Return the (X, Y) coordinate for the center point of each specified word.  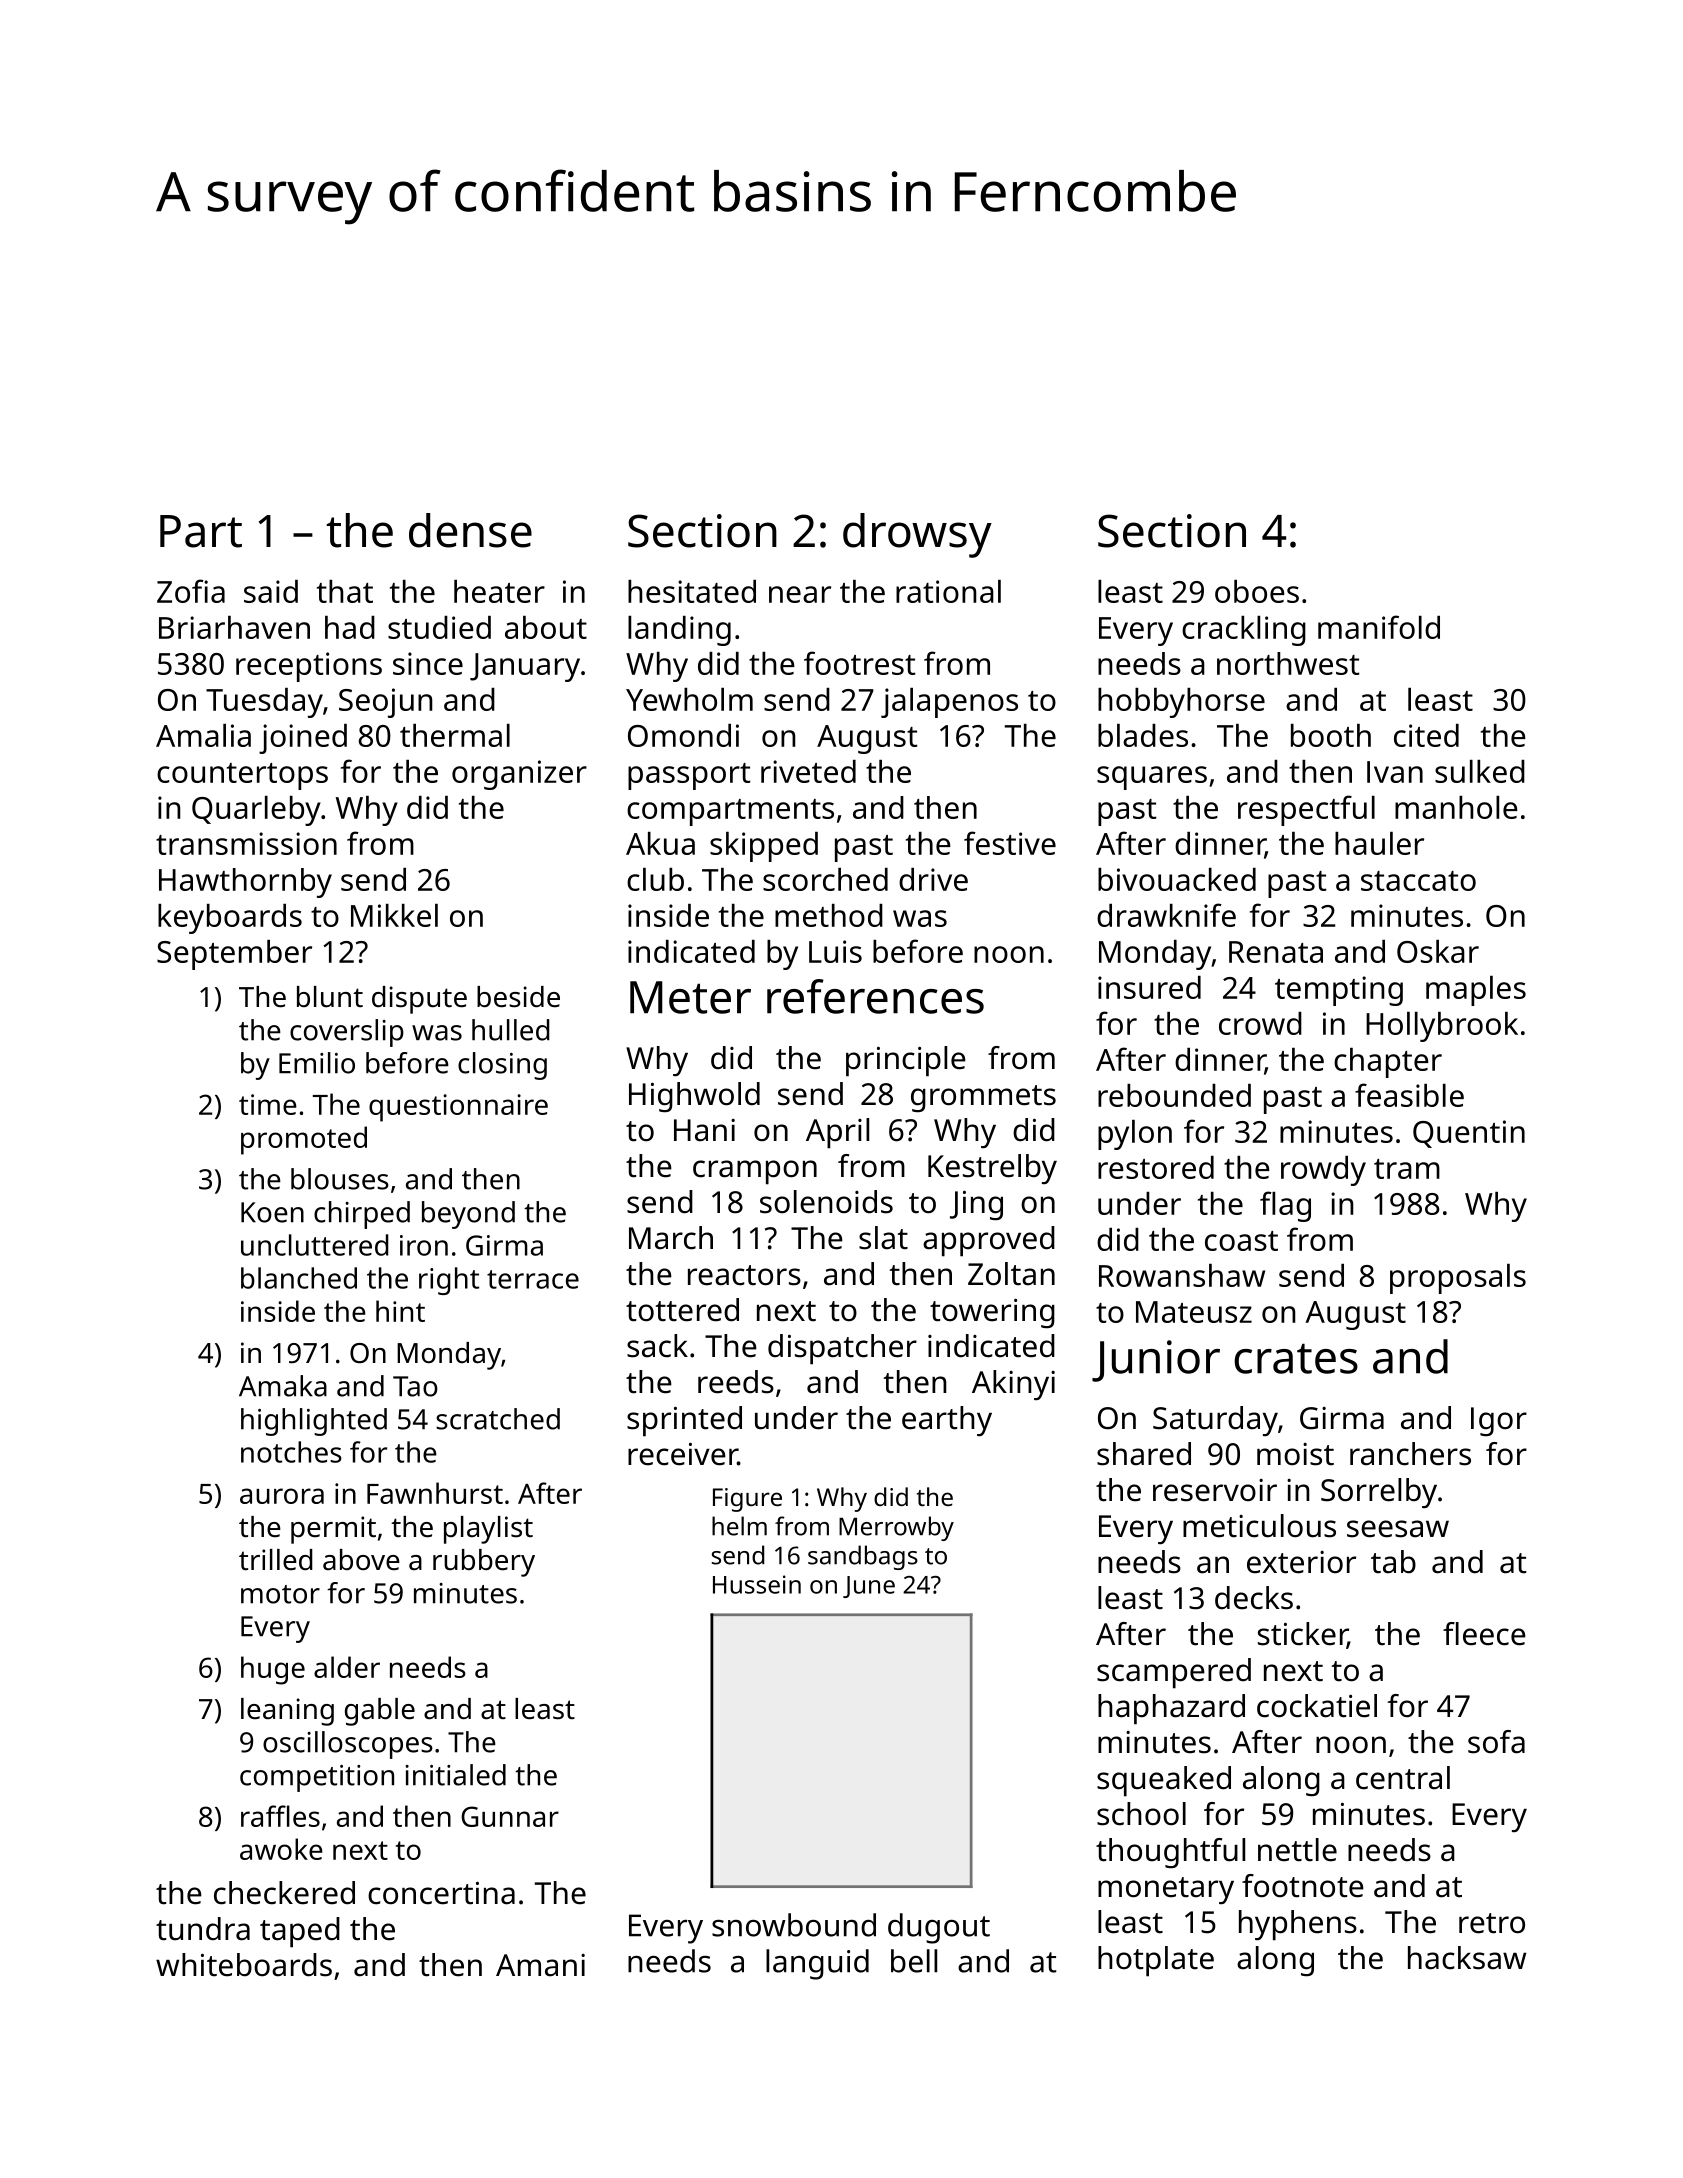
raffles (280, 1816)
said (271, 591)
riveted (808, 771)
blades (1143, 735)
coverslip (347, 1033)
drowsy (917, 535)
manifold (1379, 627)
